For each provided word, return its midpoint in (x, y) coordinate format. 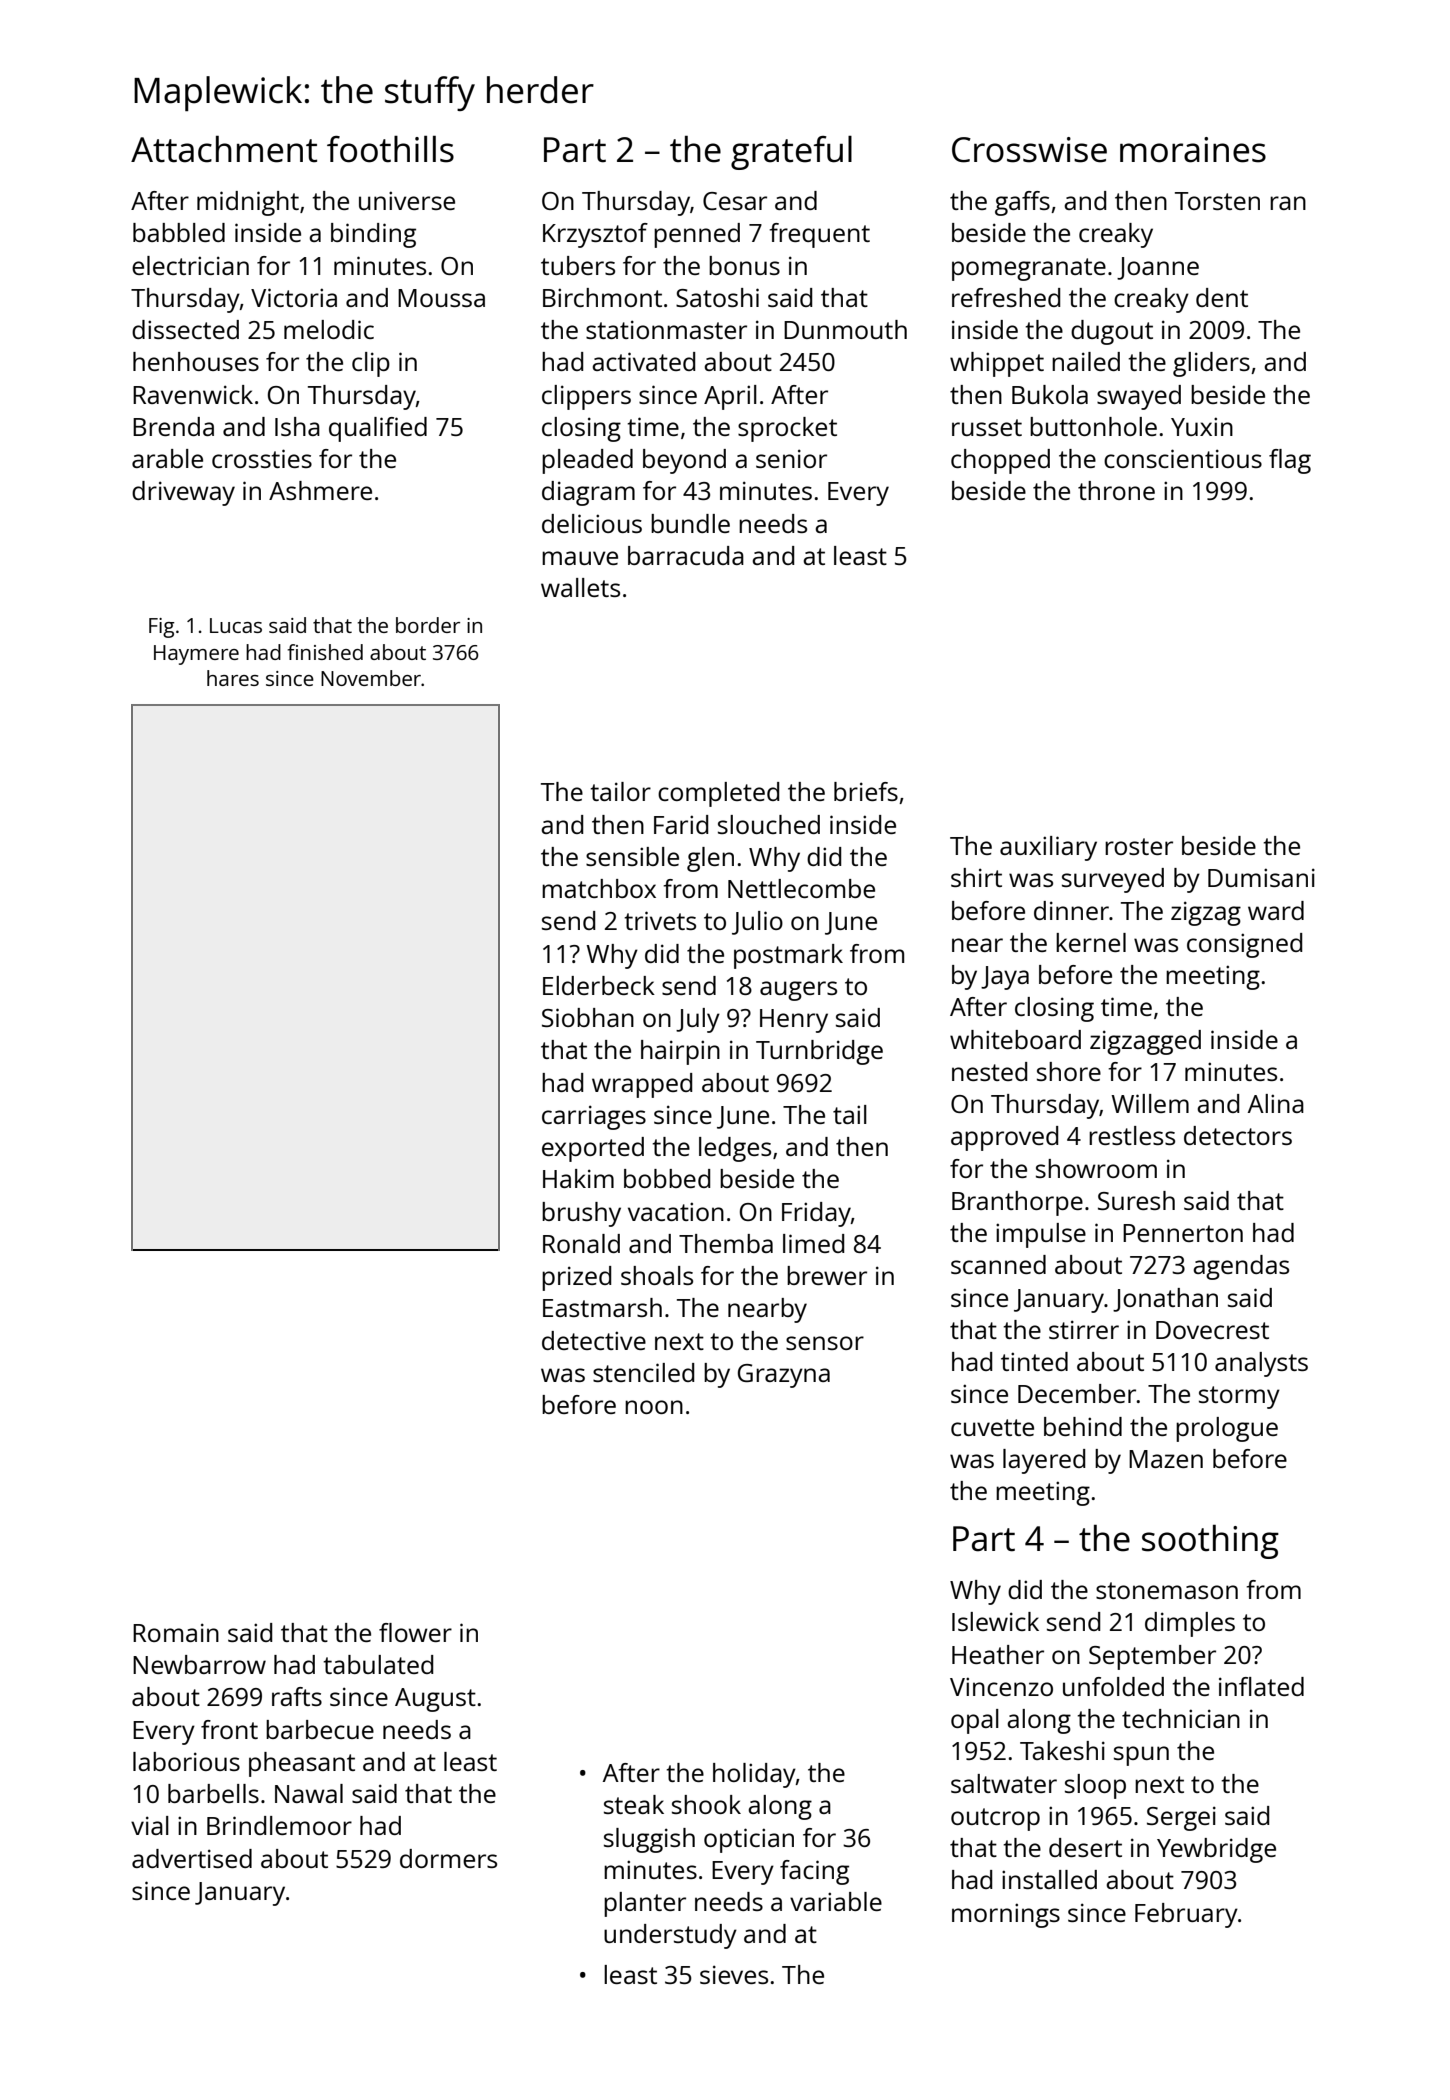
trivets (660, 920)
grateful (791, 153)
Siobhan (588, 1017)
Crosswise (1029, 150)
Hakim (578, 1178)
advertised (192, 1858)
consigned (1244, 945)
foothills (390, 149)
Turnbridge (819, 1052)
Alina (1276, 1103)
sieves (734, 1974)
